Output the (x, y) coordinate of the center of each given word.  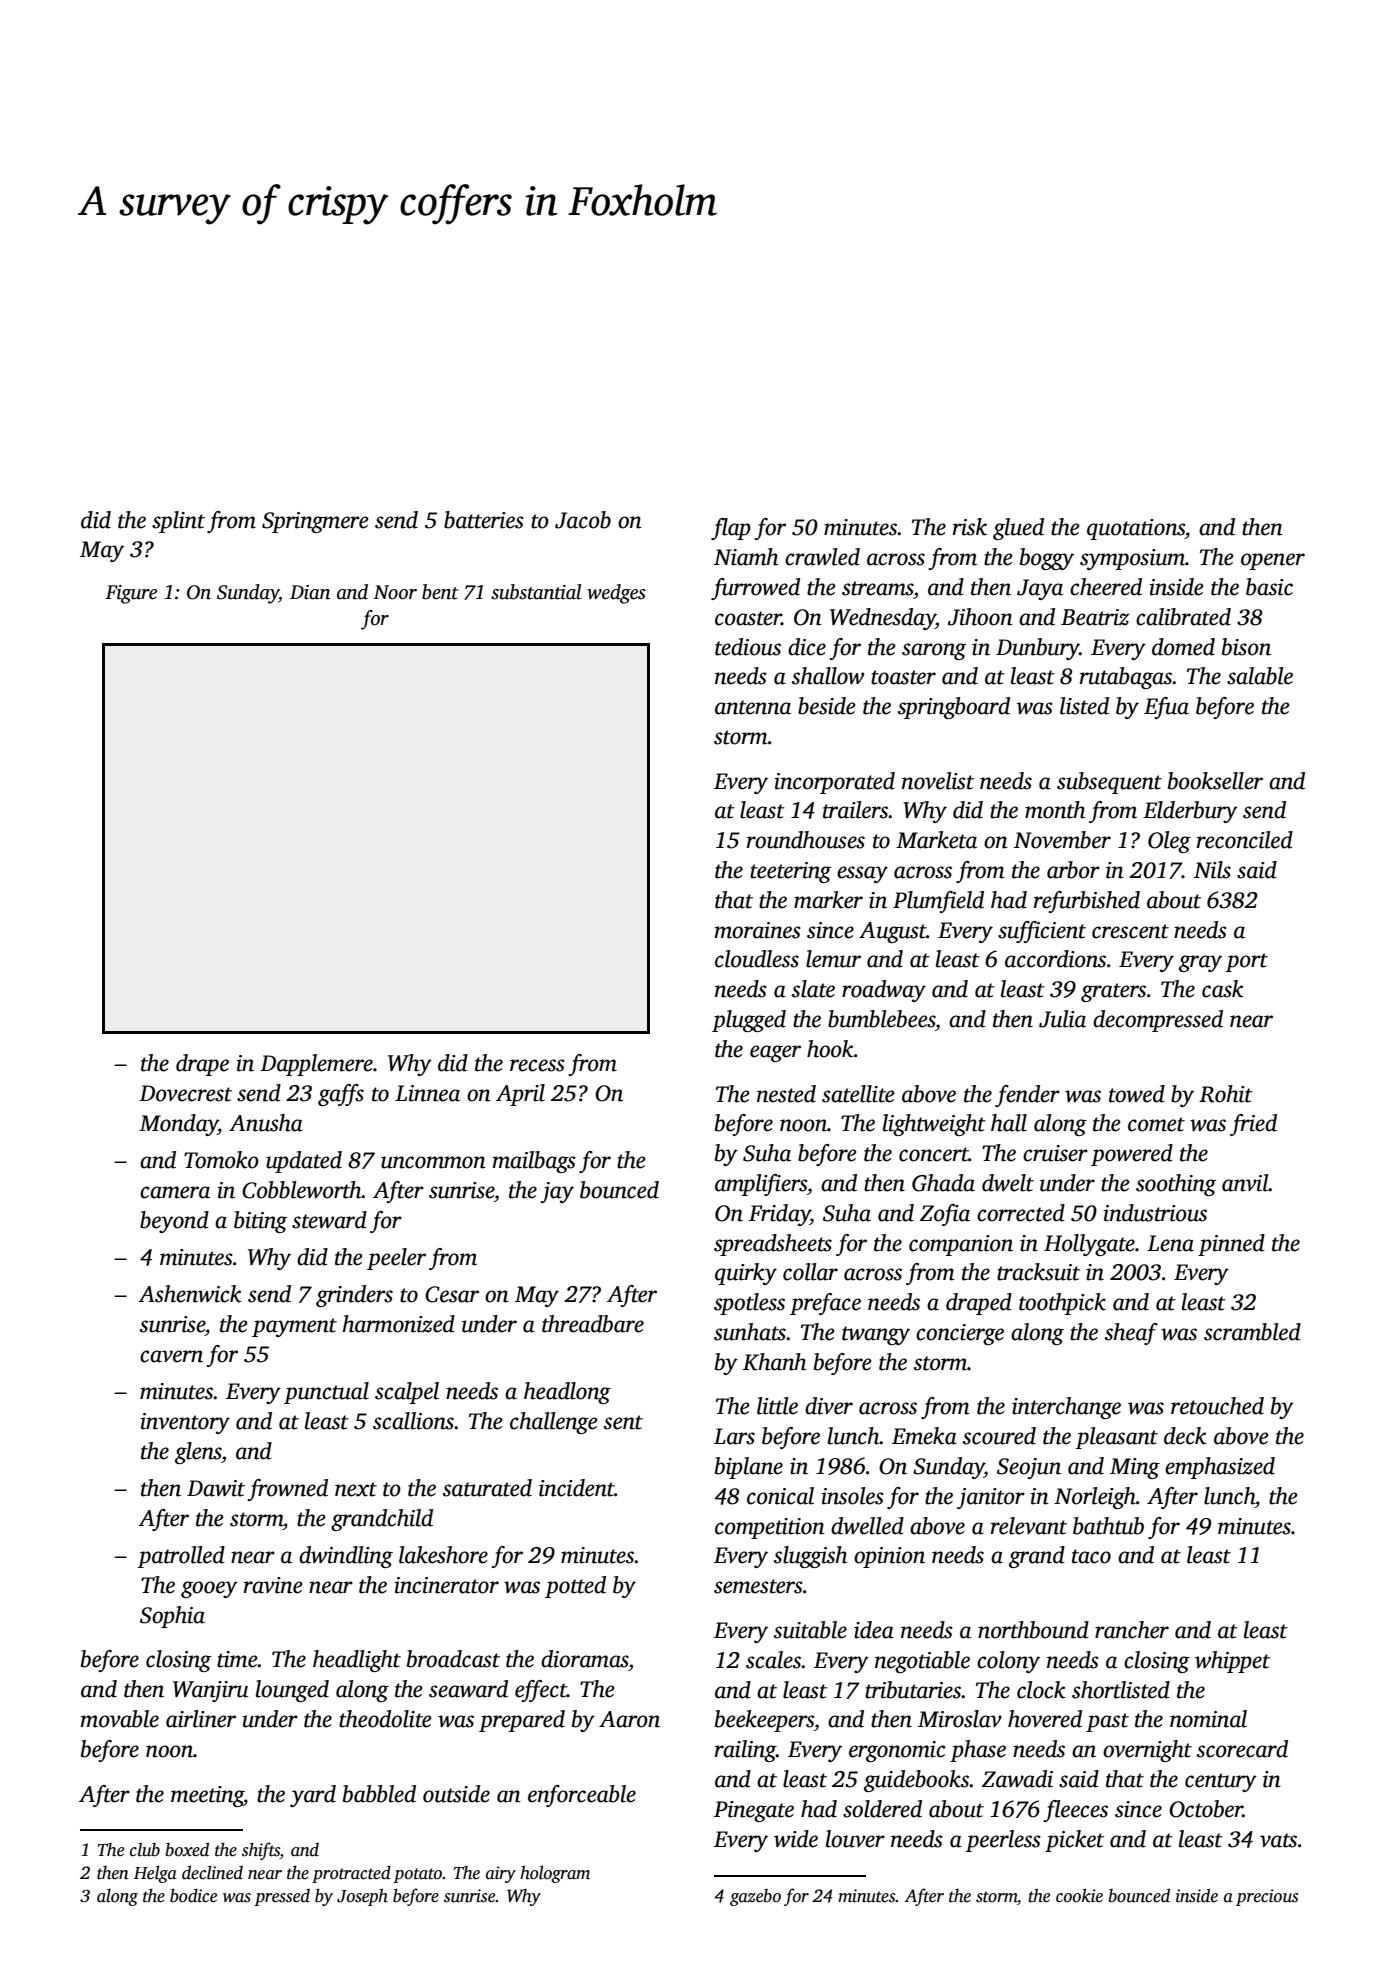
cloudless (757, 959)
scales (773, 1660)
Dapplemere (316, 1065)
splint (178, 522)
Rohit (1226, 1094)
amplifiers (761, 1185)
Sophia (172, 1617)
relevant (1029, 1526)
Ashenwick (190, 1294)
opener (1273, 561)
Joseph (362, 1897)
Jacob (583, 520)
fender (1027, 1096)
